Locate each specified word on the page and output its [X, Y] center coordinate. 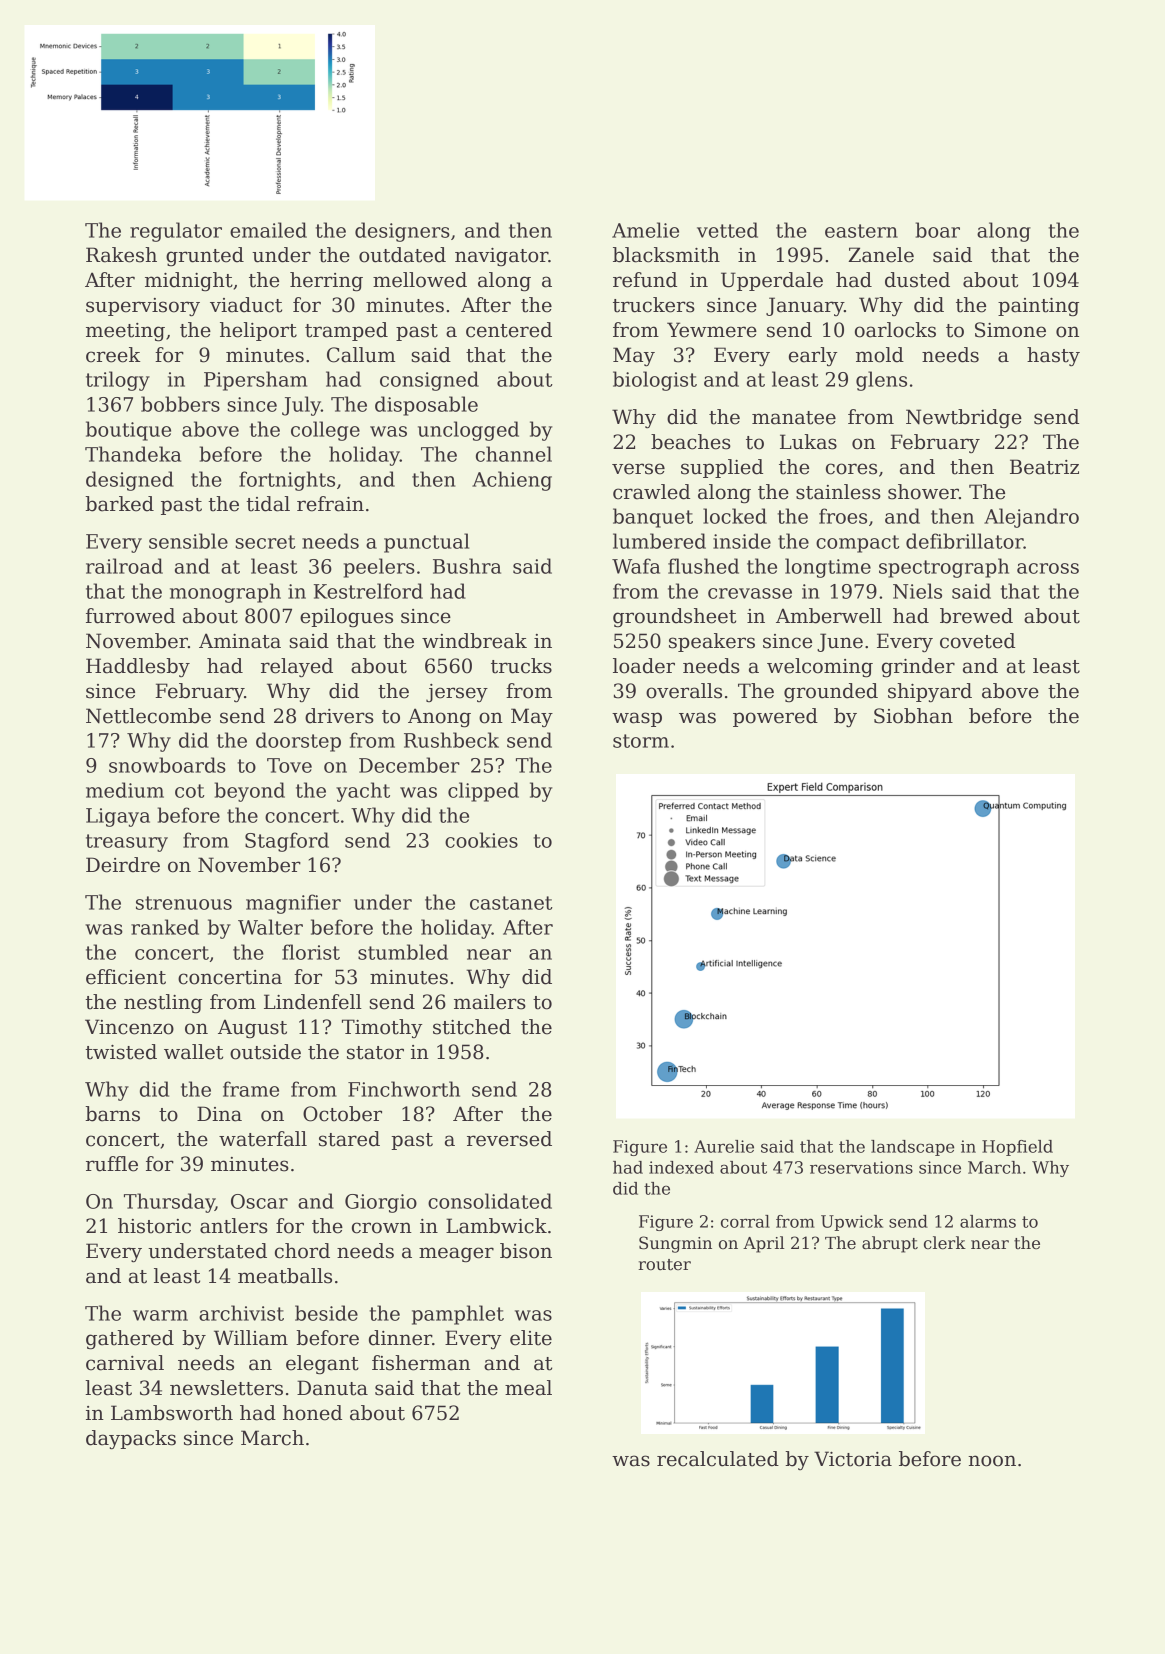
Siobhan [913, 716]
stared [349, 1139]
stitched [472, 1027]
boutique [128, 431]
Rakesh [121, 255]
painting [1038, 307]
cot [190, 791]
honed [312, 1413]
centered [509, 330]
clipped [483, 792]
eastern [861, 231]
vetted [727, 230]
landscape [912, 1148]
